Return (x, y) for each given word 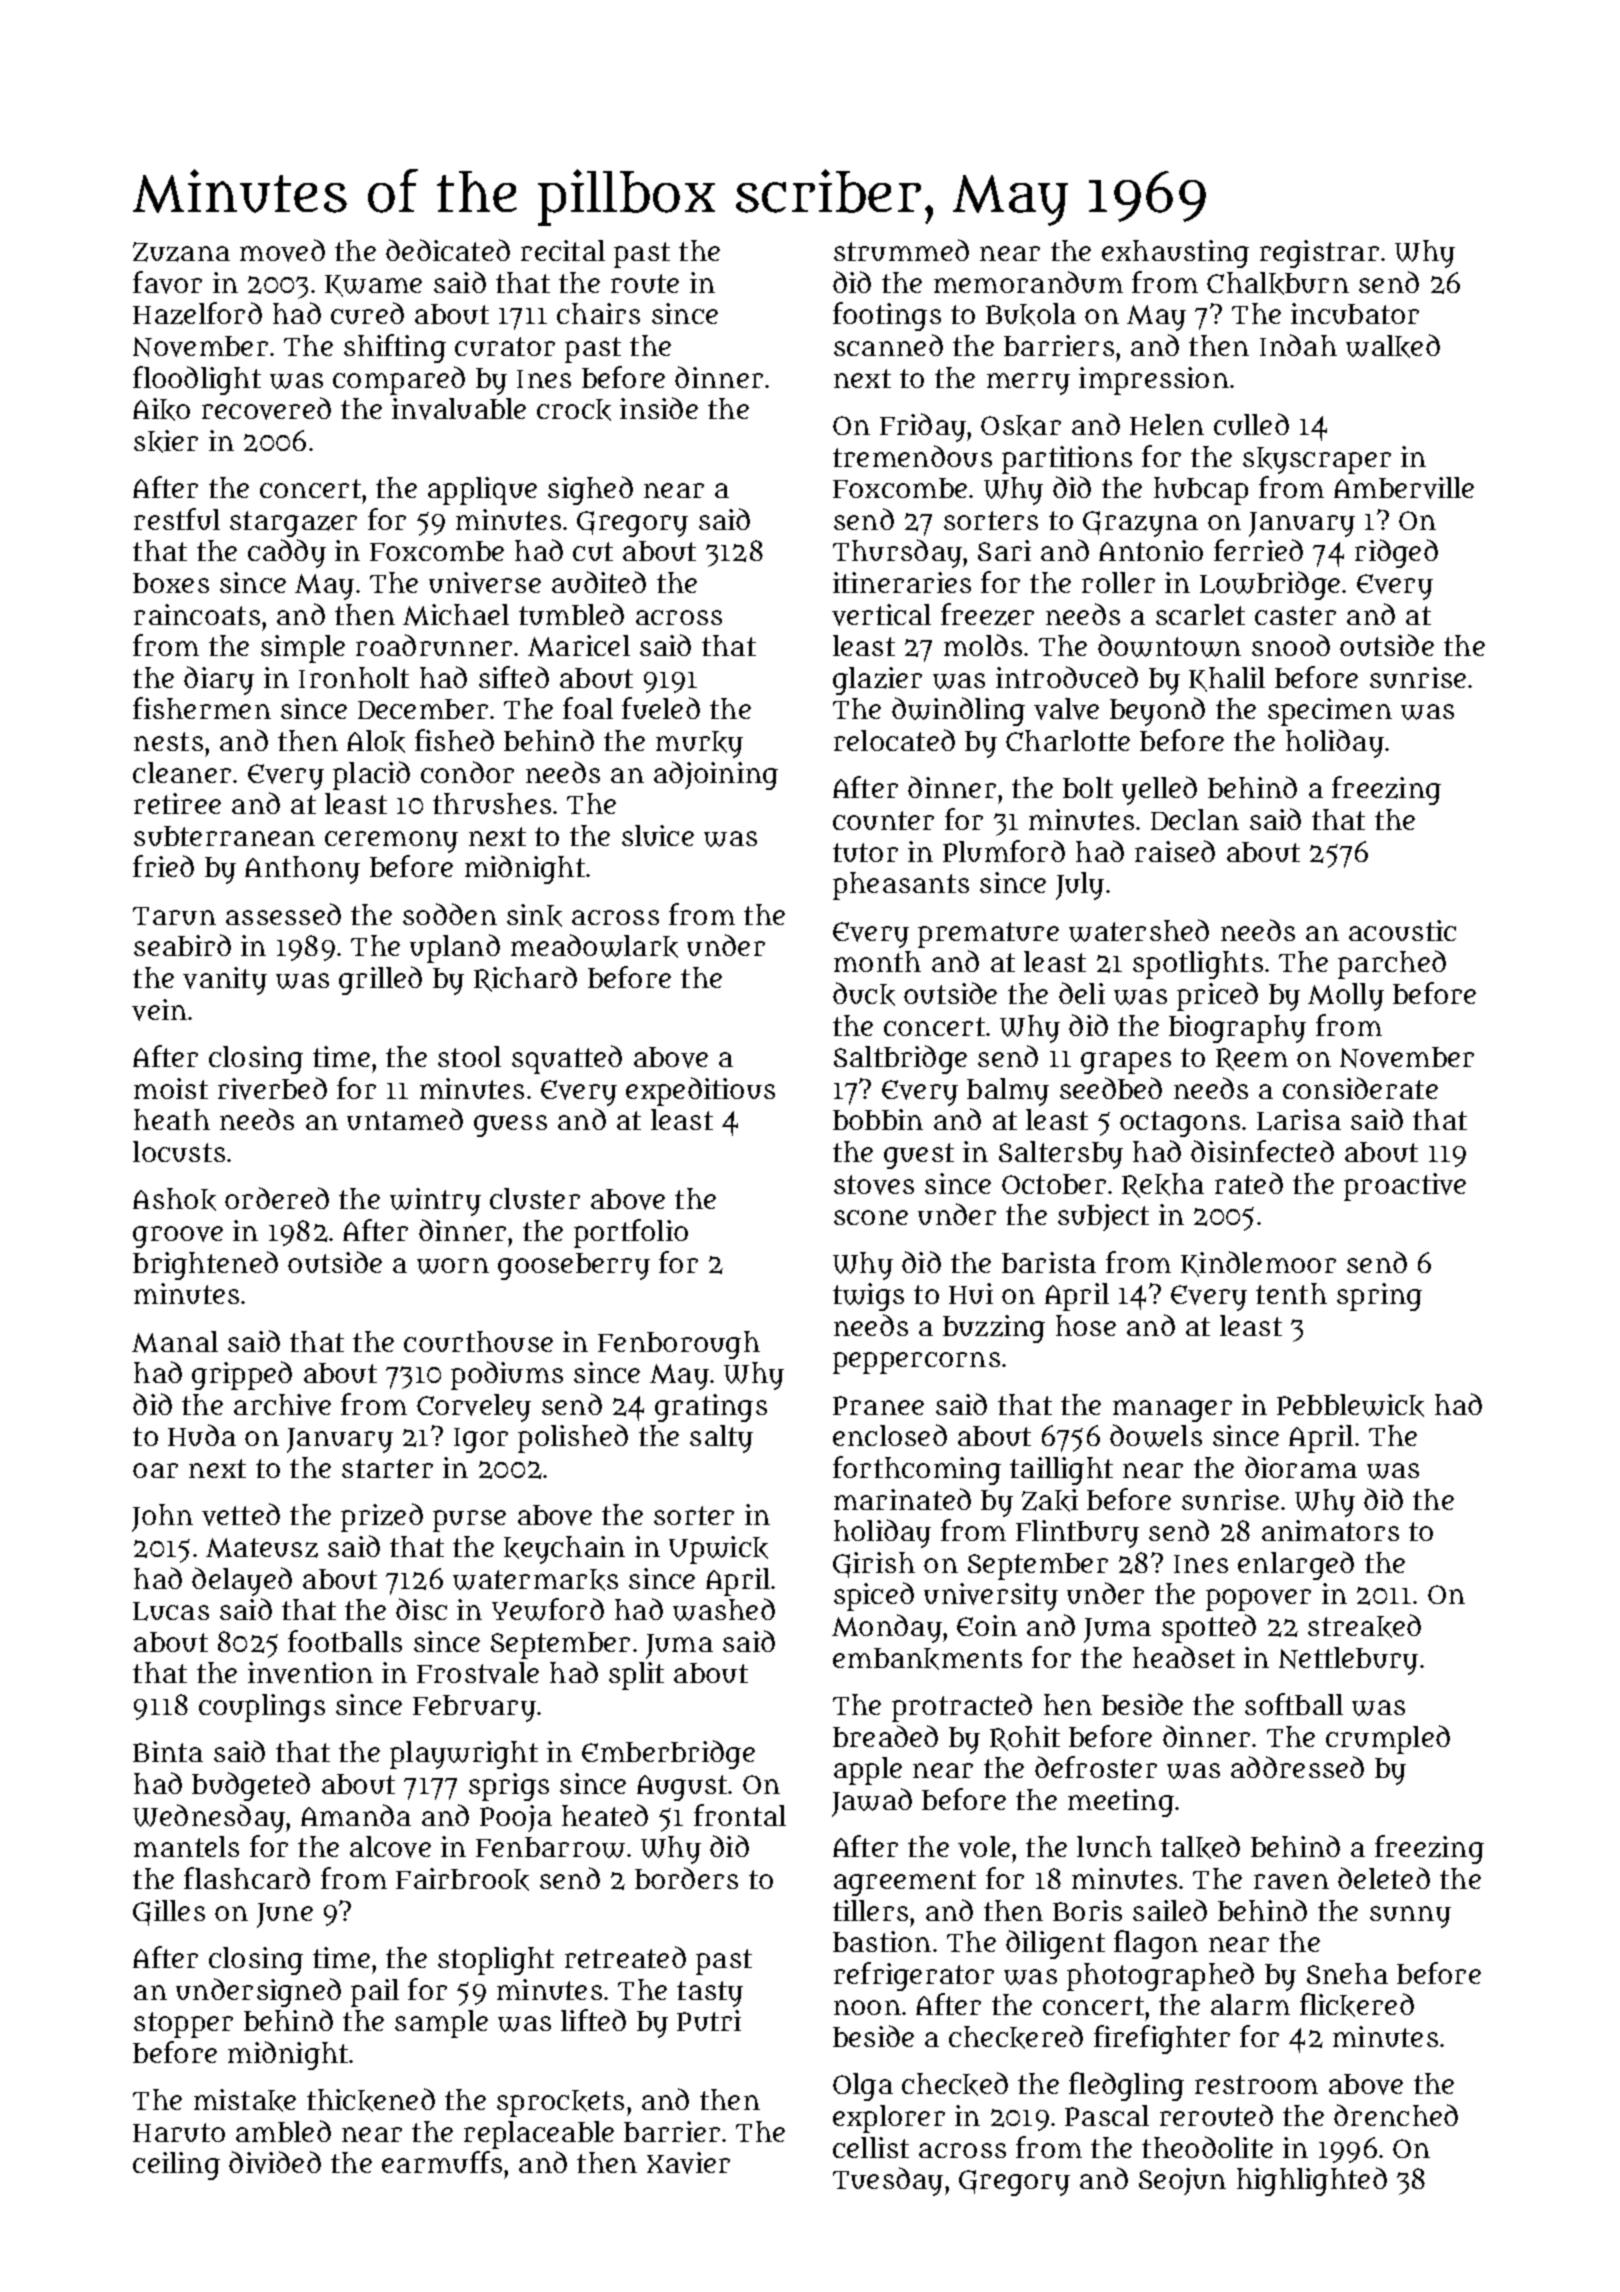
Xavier (688, 2163)
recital (563, 250)
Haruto (179, 2132)
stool (469, 1056)
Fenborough (679, 1345)
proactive (1405, 1187)
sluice (658, 835)
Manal (175, 1342)
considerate (1360, 1088)
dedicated (448, 250)
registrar (1319, 254)
